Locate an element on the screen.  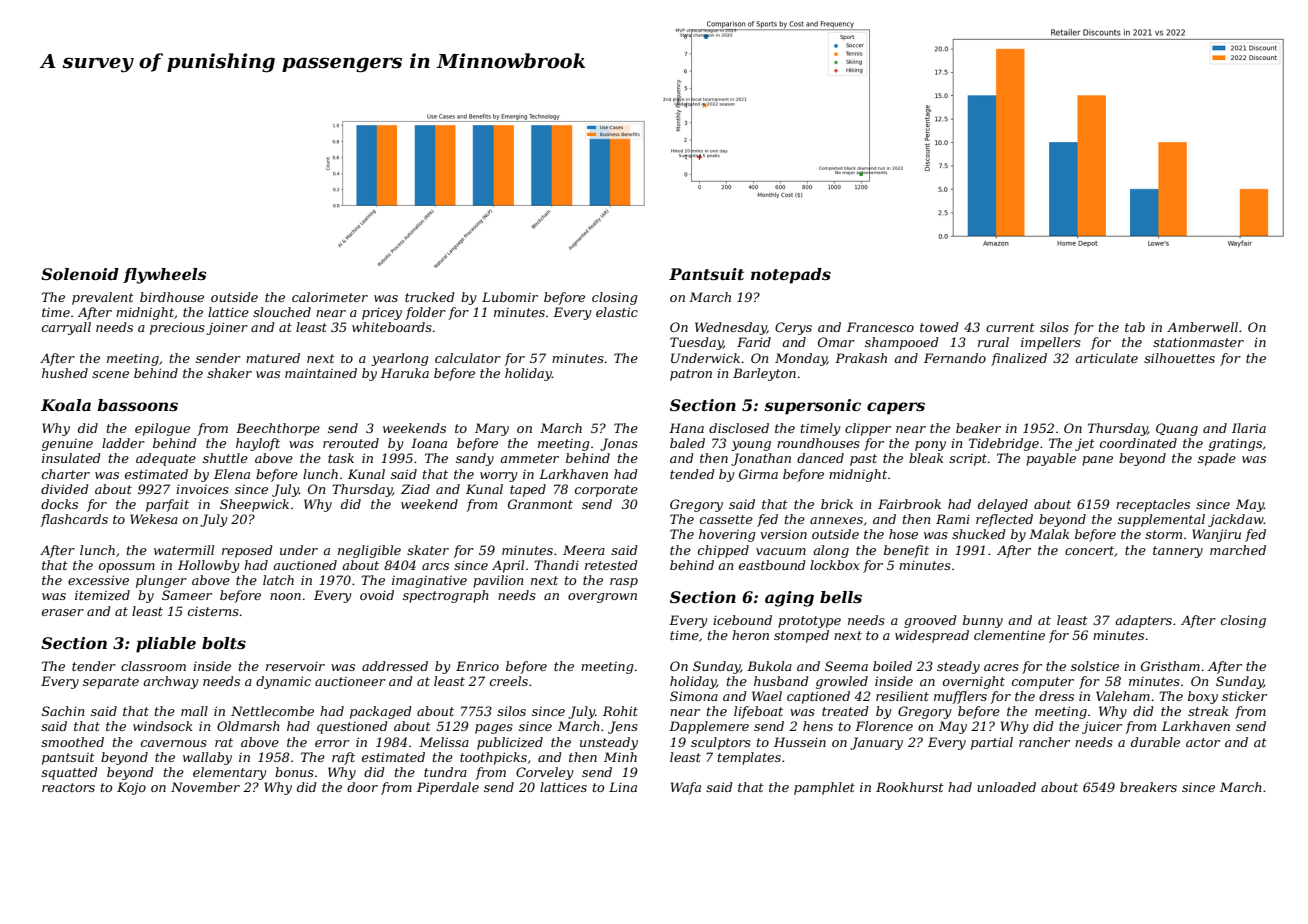
Wanjiru is located at coordinates (1216, 535).
